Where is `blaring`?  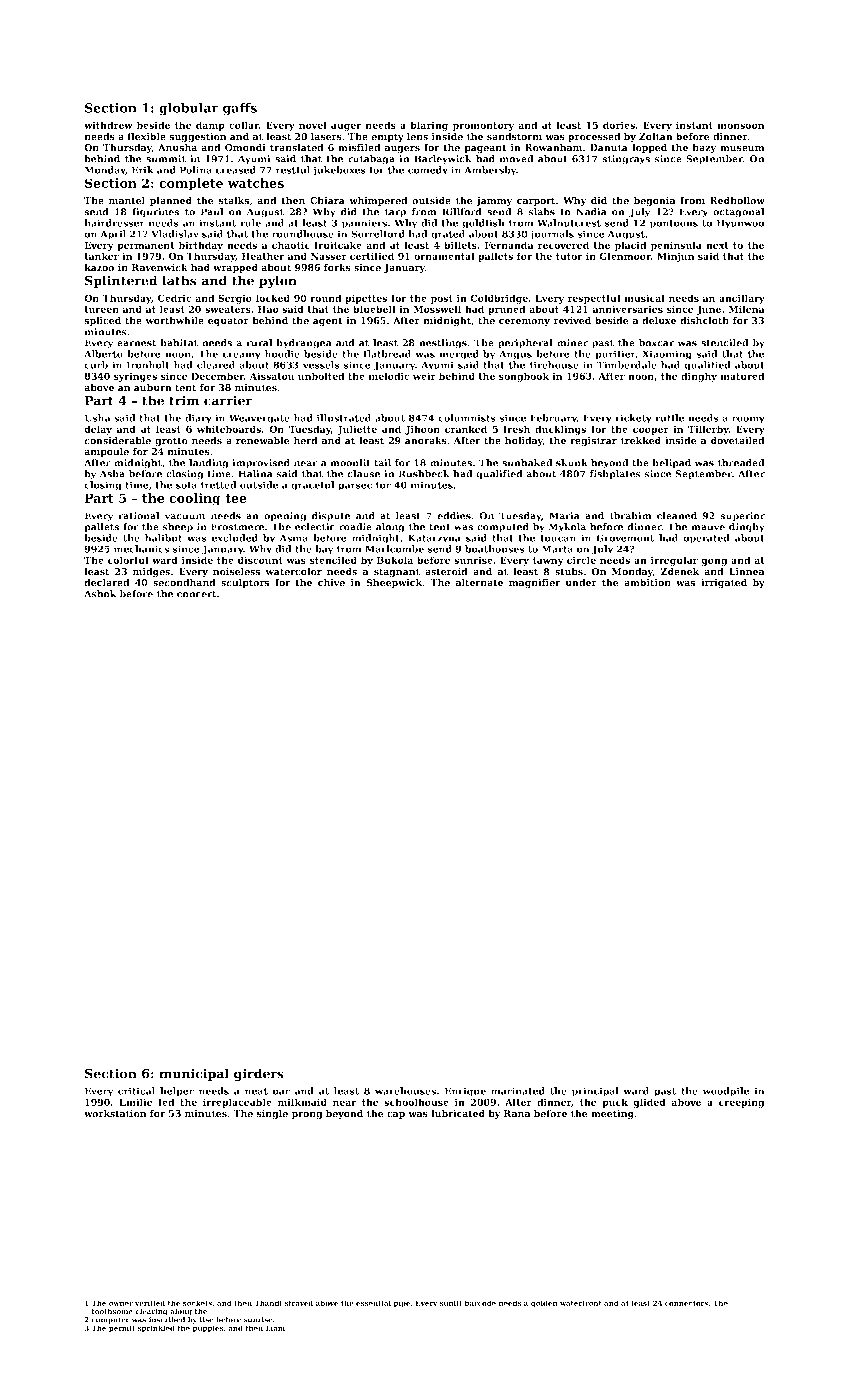 blaring is located at coordinates (429, 126).
